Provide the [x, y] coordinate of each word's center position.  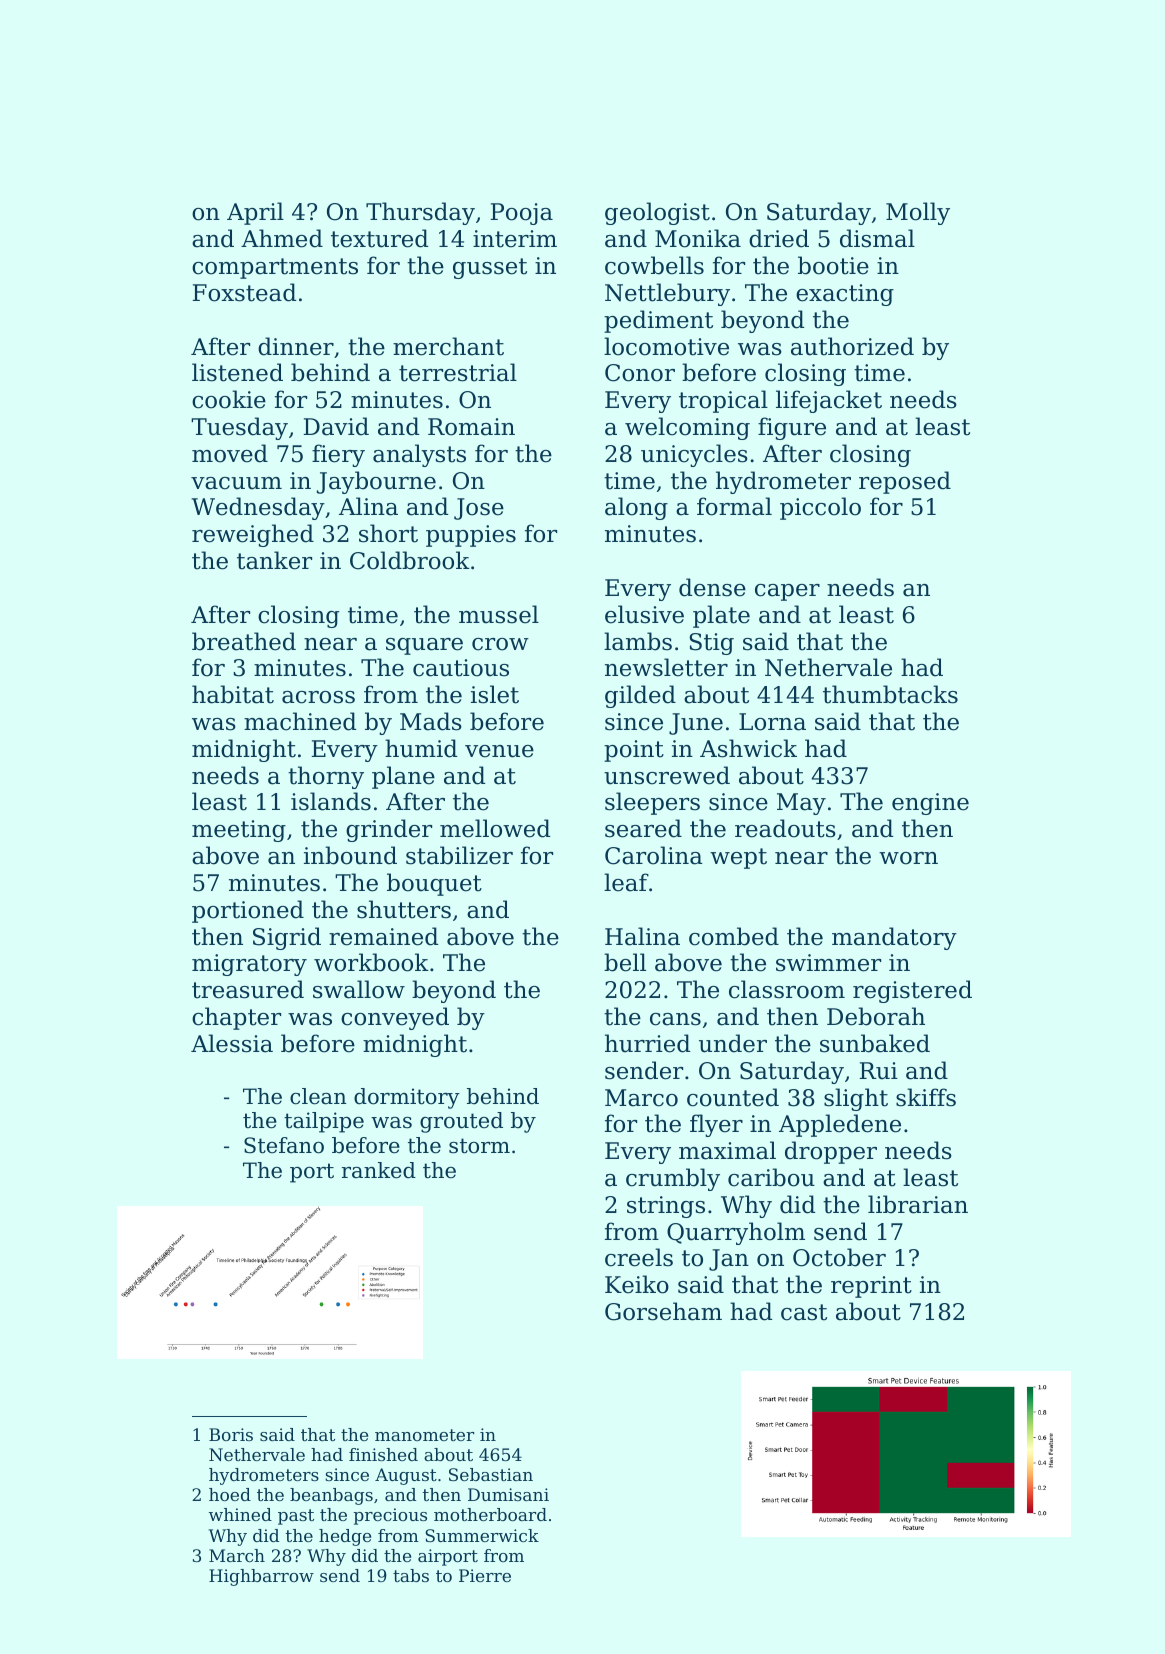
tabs [411, 1575]
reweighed [253, 535]
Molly [918, 213]
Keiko [637, 1284]
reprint [871, 1287]
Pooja [522, 214]
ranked [379, 1170]
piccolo [820, 508]
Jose [479, 509]
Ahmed [282, 238]
